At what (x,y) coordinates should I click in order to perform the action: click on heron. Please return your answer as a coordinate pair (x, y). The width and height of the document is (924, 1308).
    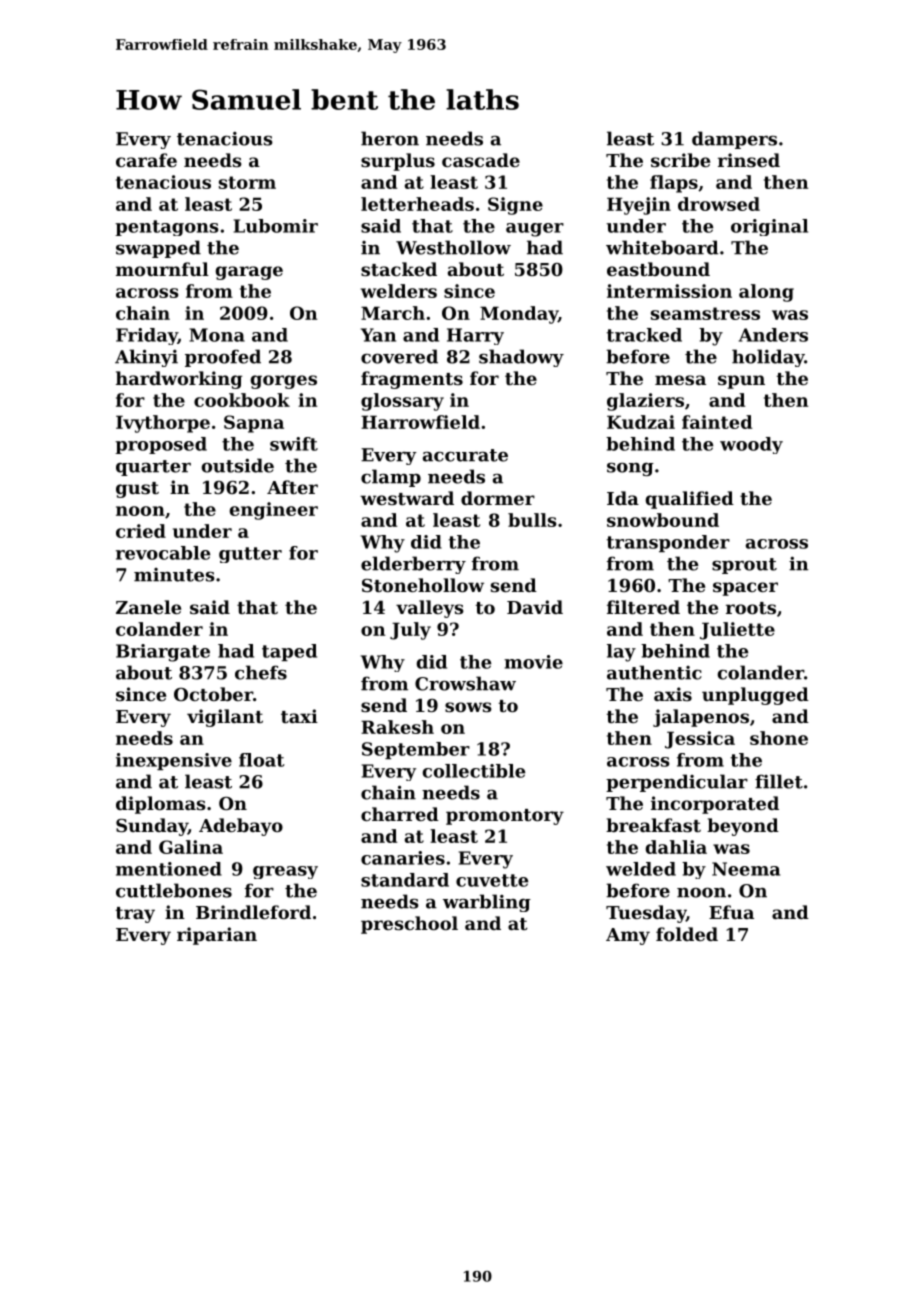
    Looking at the image, I should click on (390, 138).
